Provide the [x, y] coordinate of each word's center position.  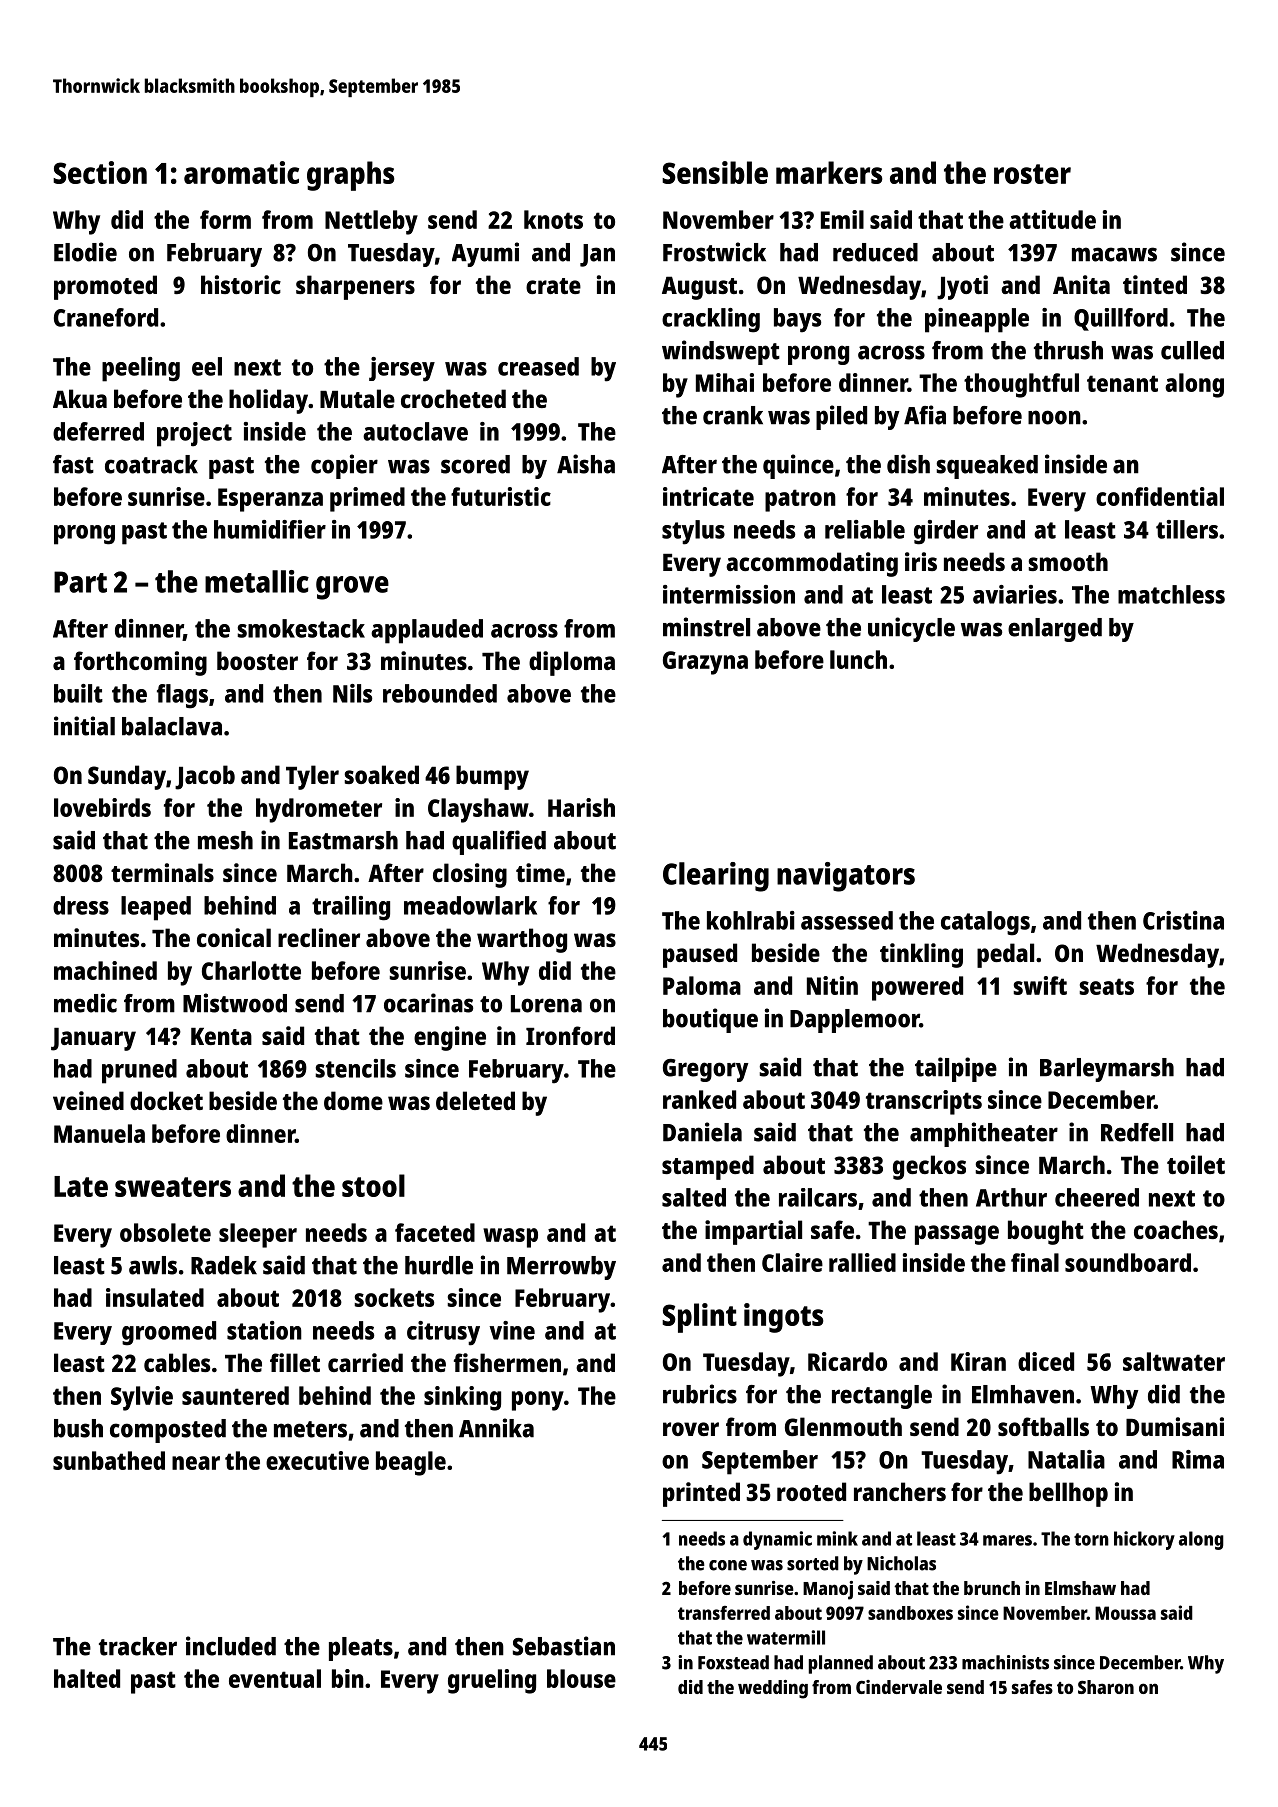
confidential [1160, 496]
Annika [496, 1428]
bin [348, 1678]
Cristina [1183, 920]
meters [310, 1429]
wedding [773, 1689]
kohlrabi [751, 920]
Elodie [85, 252]
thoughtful [1021, 385]
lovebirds [102, 807]
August [699, 288]
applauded [427, 631]
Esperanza [270, 500]
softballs [1043, 1426]
